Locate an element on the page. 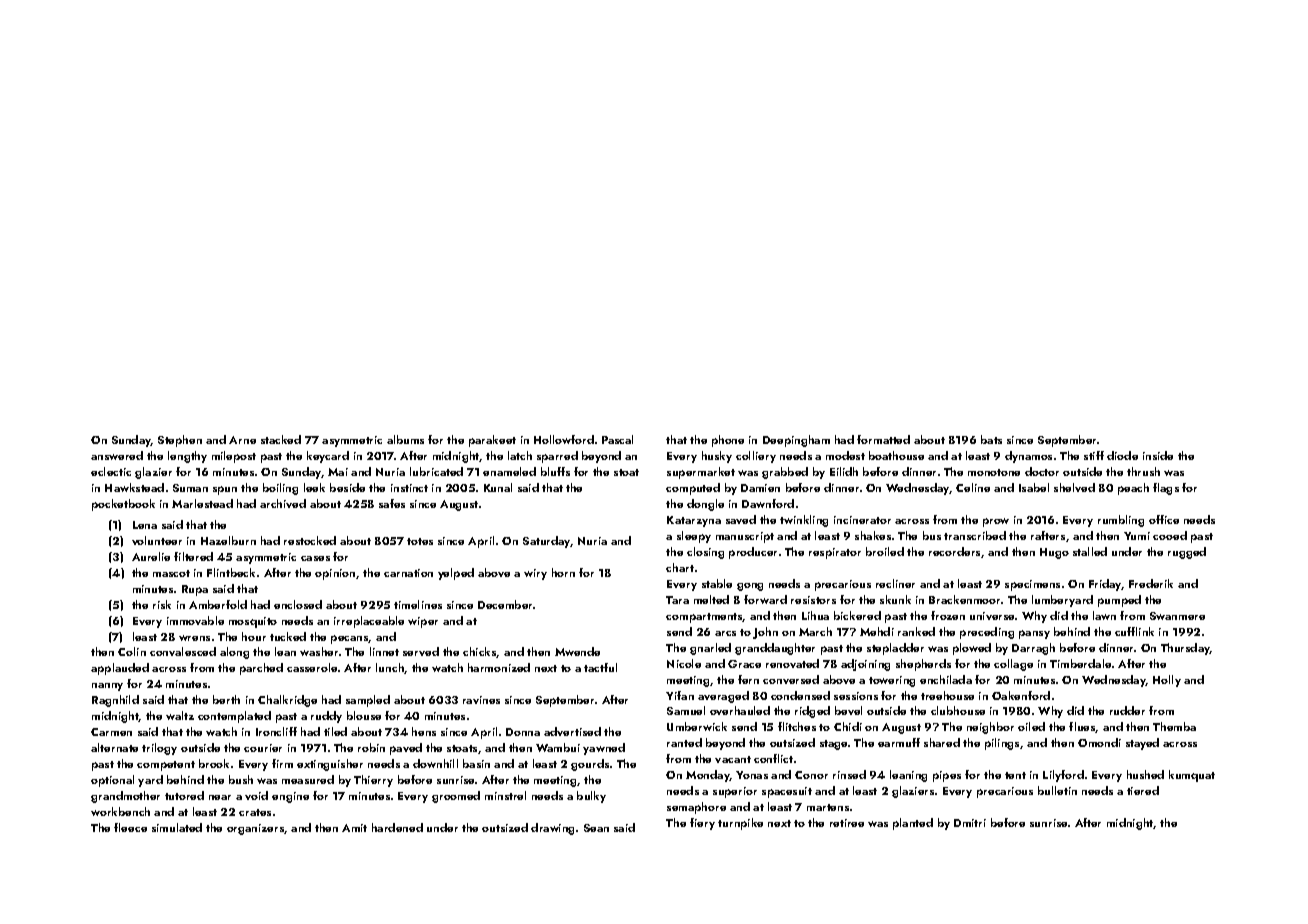 This image has height=924, width=1308. Arne is located at coordinates (242, 440).
